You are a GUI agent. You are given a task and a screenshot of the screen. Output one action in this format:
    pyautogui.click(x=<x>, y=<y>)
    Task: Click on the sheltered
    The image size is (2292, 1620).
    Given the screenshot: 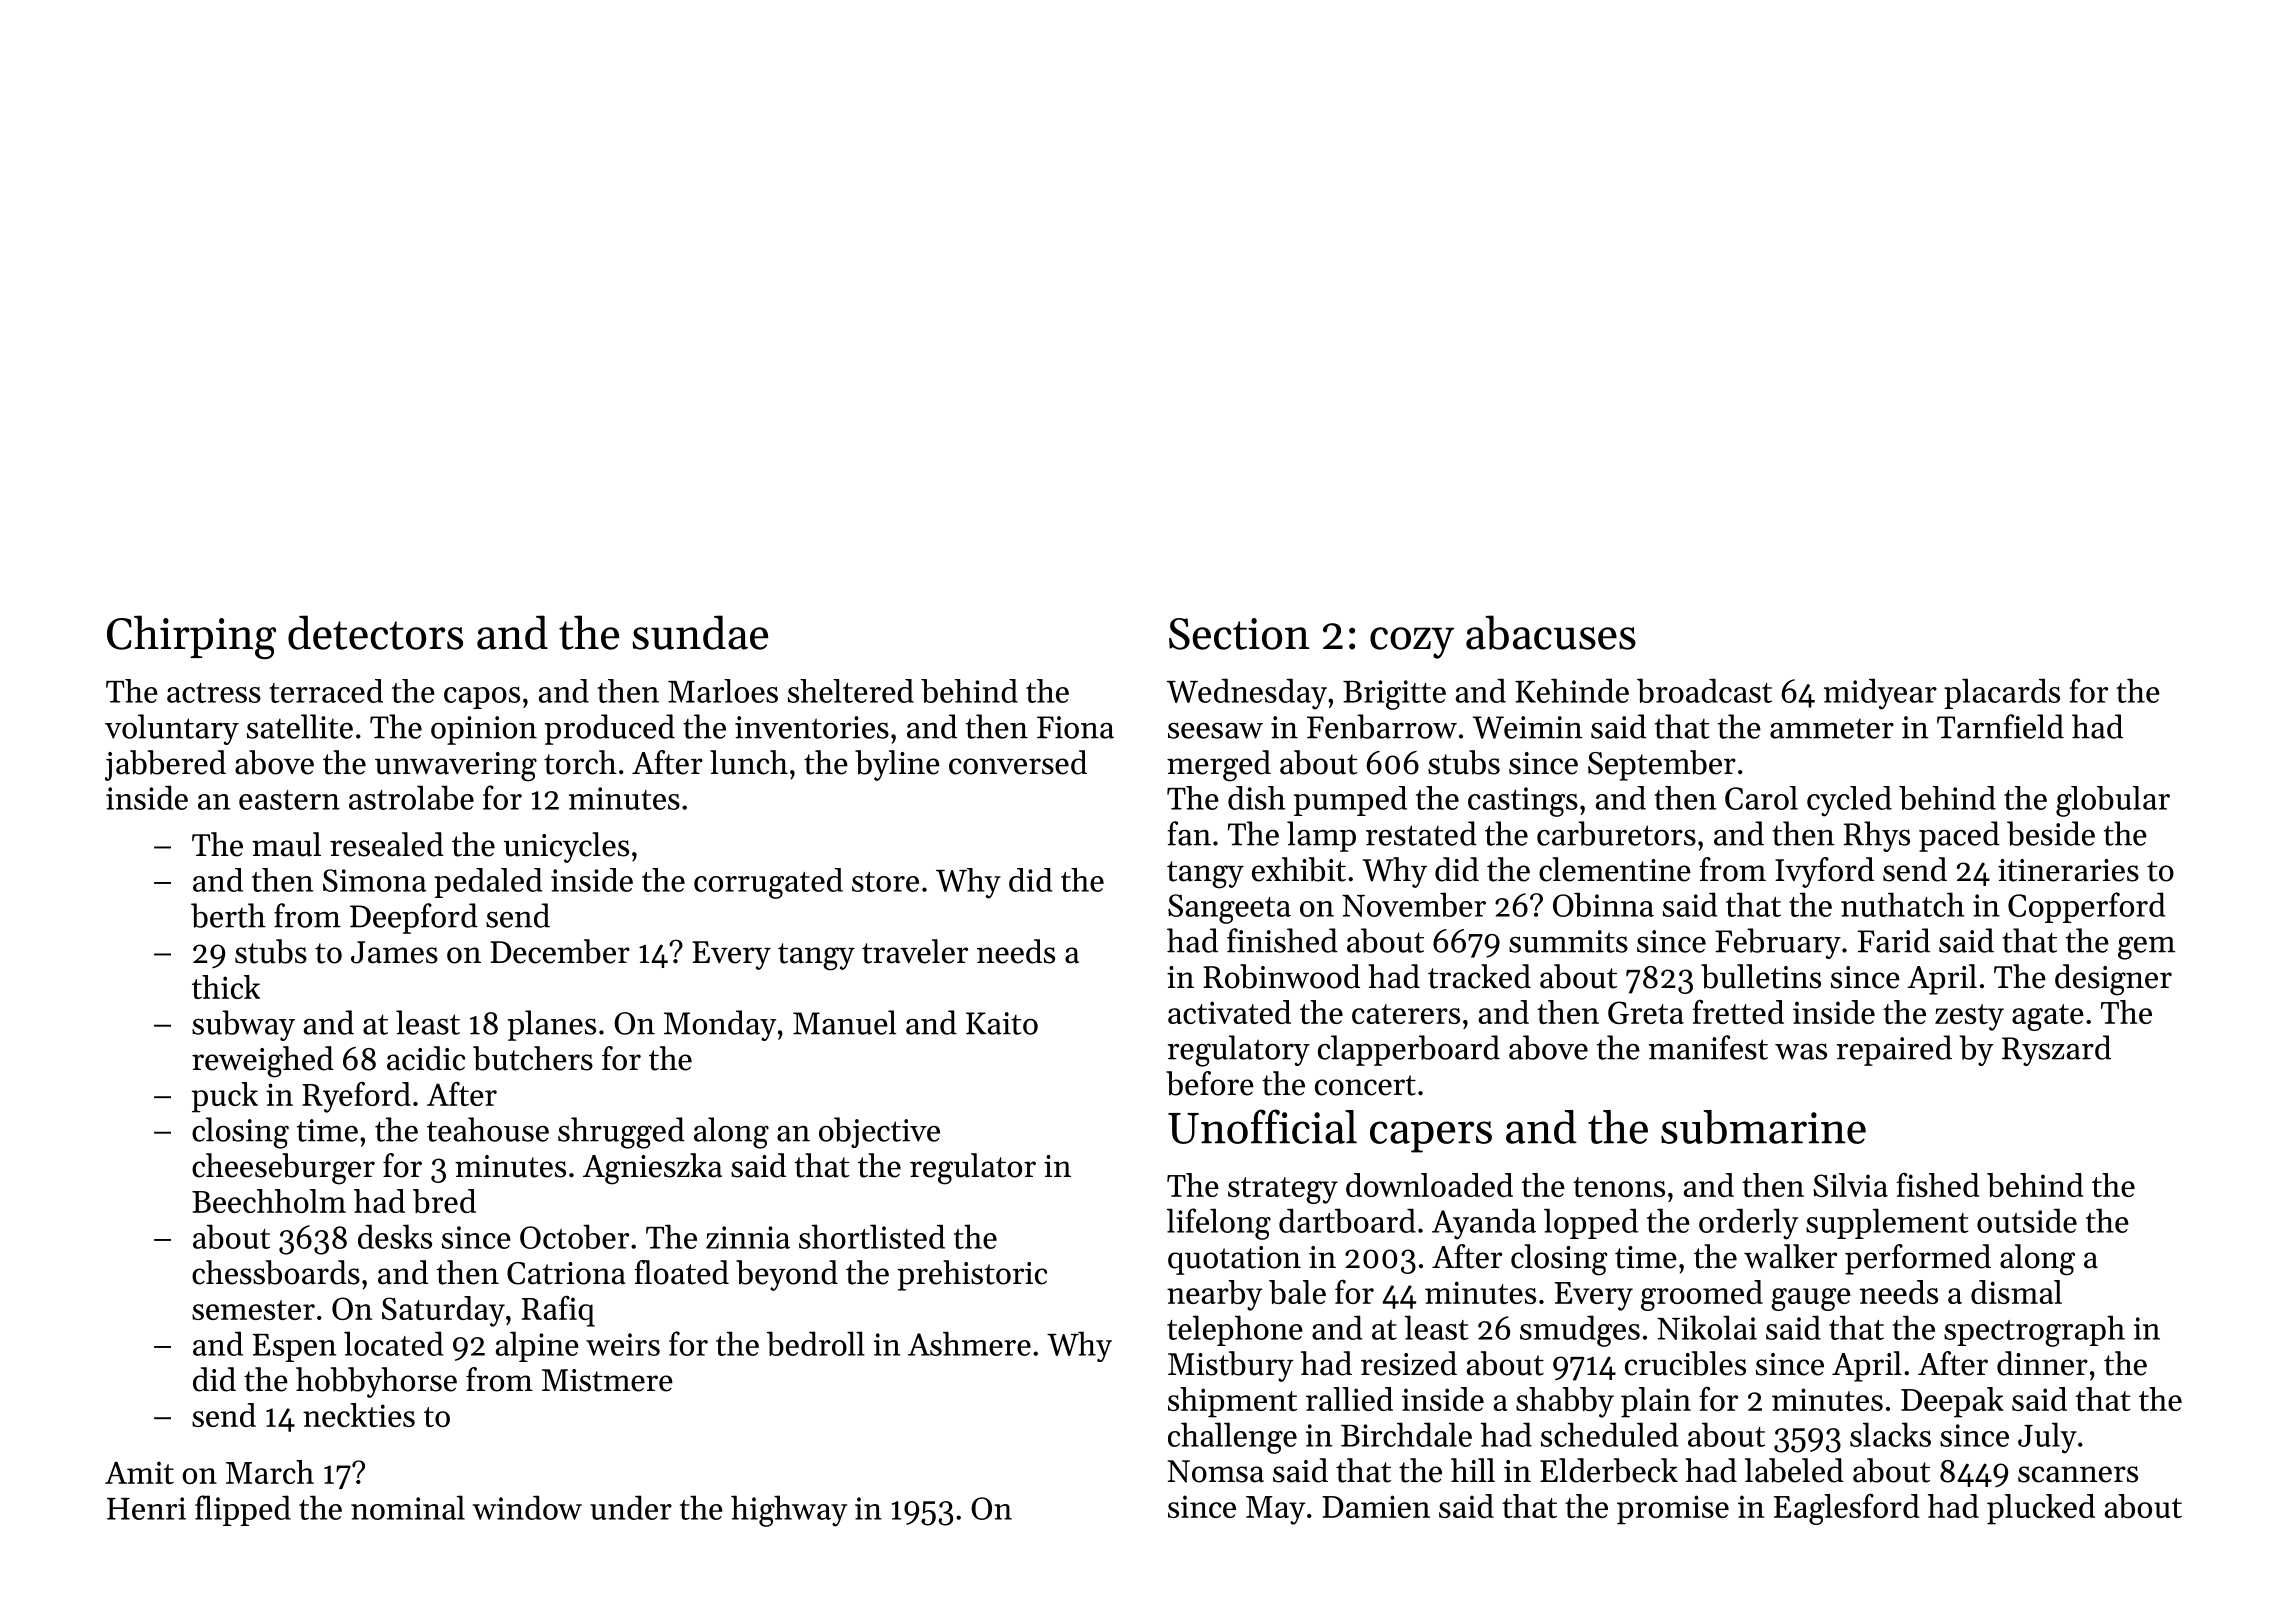 What is the action you would take?
    pyautogui.click(x=851, y=691)
